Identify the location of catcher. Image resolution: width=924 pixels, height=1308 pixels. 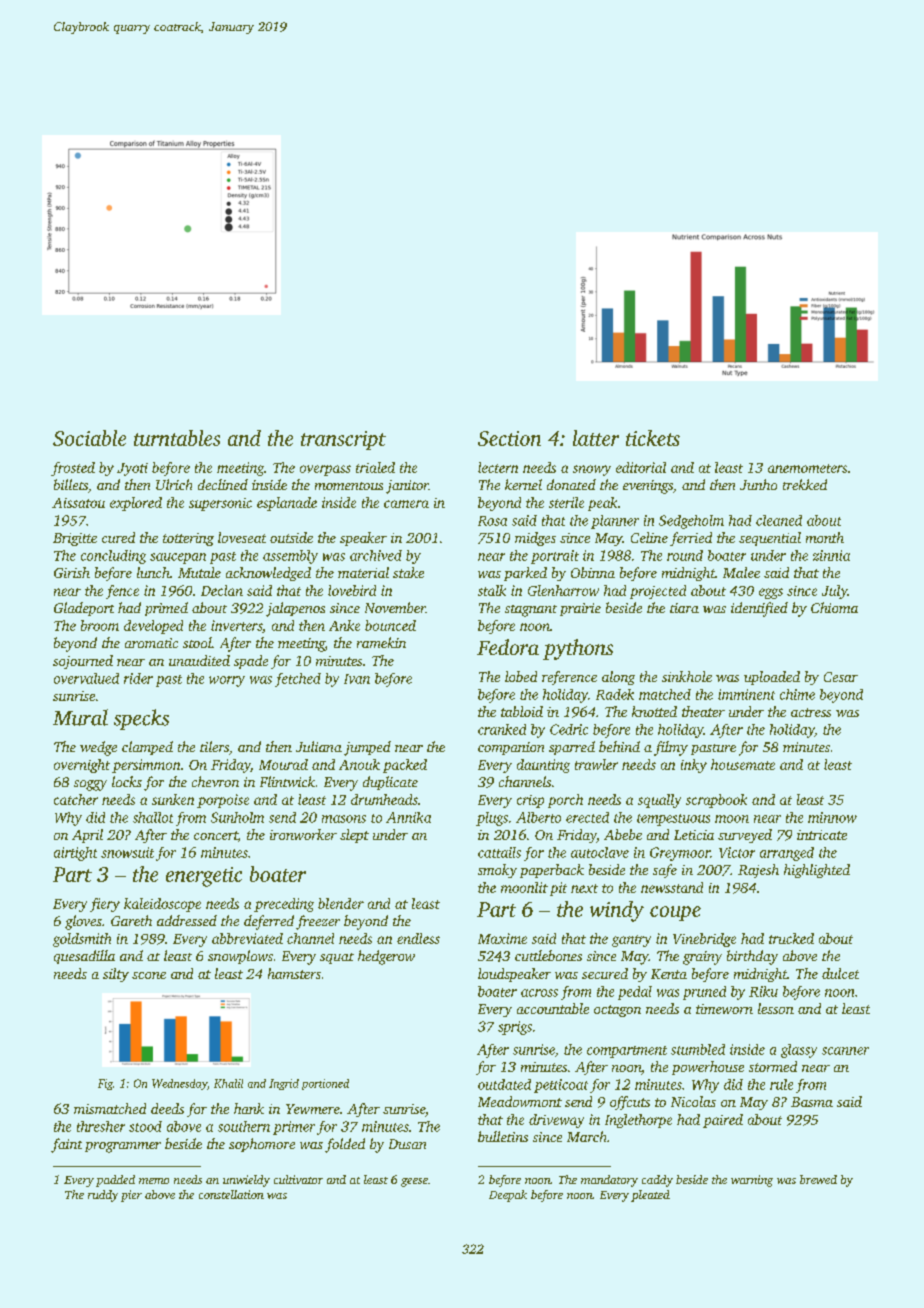
(76, 799).
